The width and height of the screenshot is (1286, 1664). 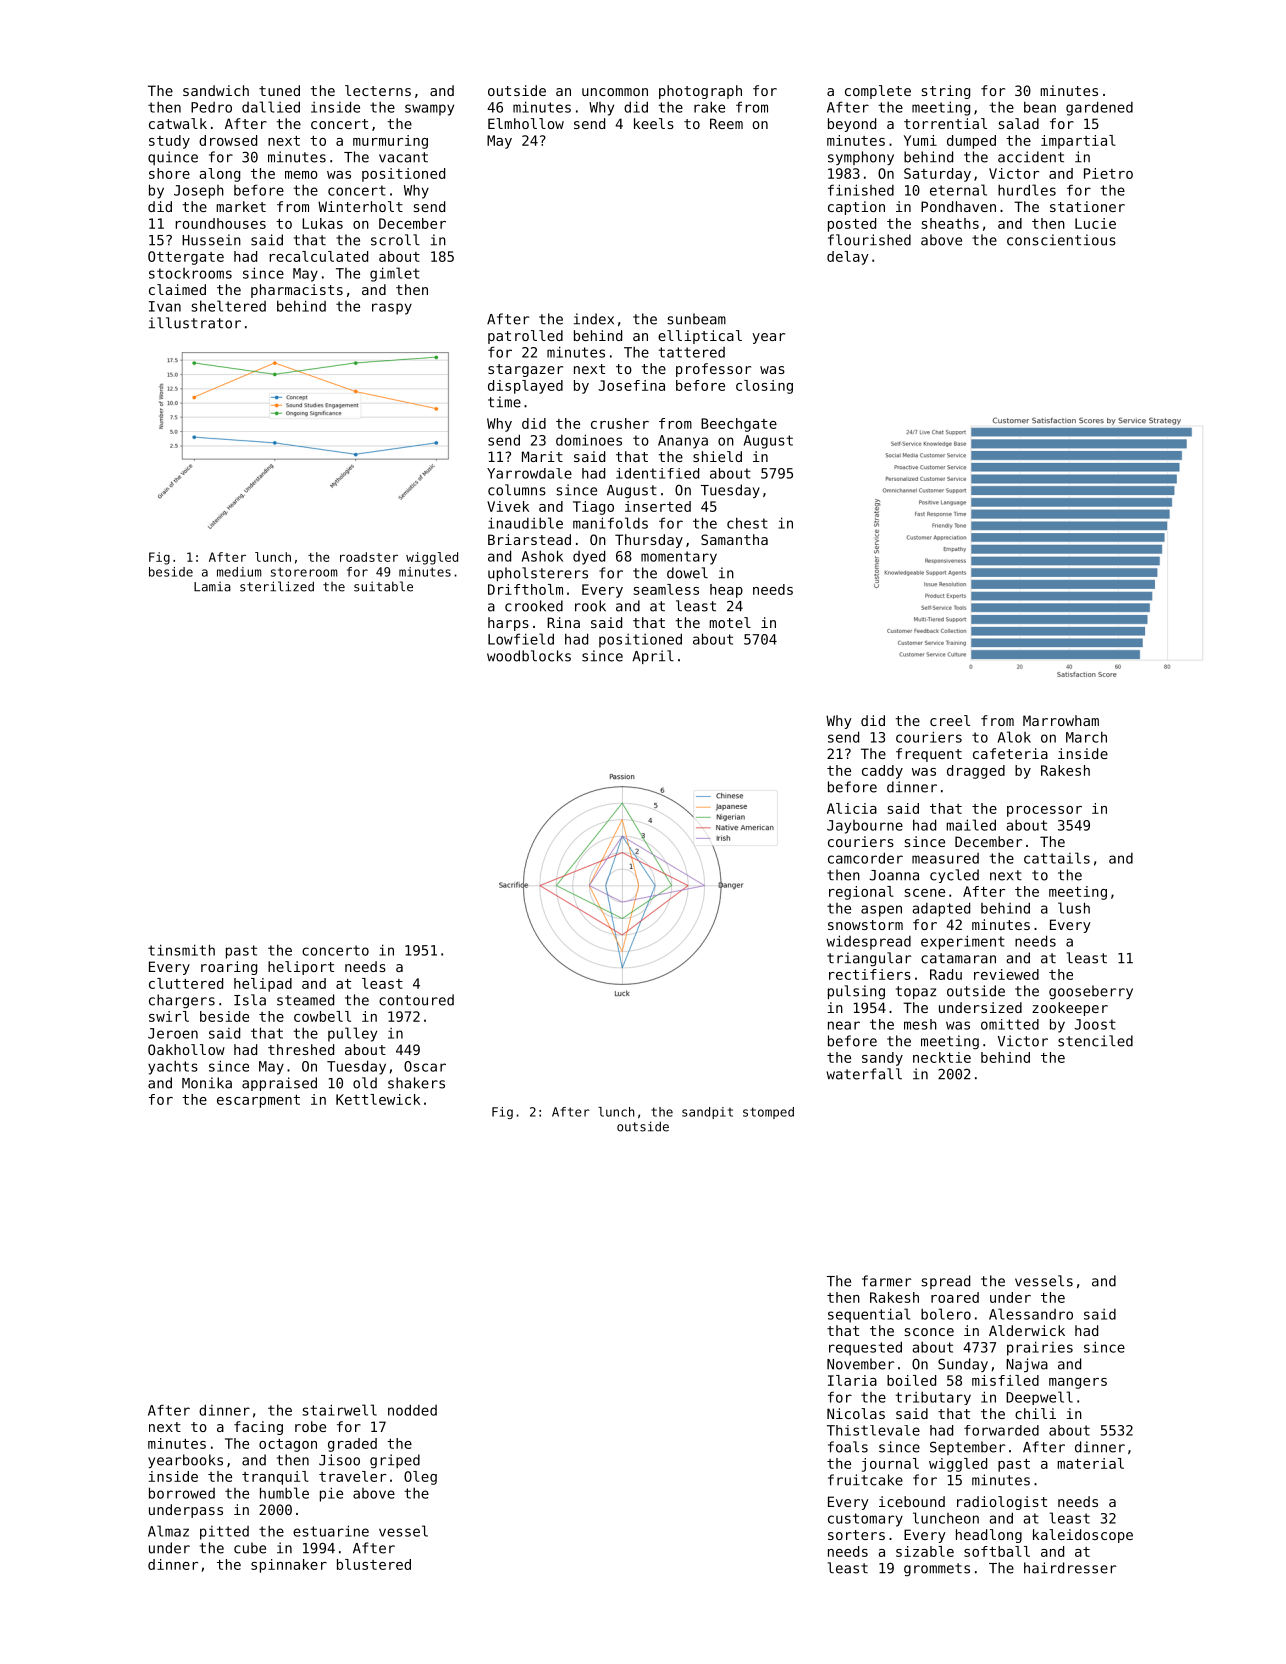 What do you see at coordinates (1095, 1041) in the screenshot?
I see `stenciled` at bounding box center [1095, 1041].
